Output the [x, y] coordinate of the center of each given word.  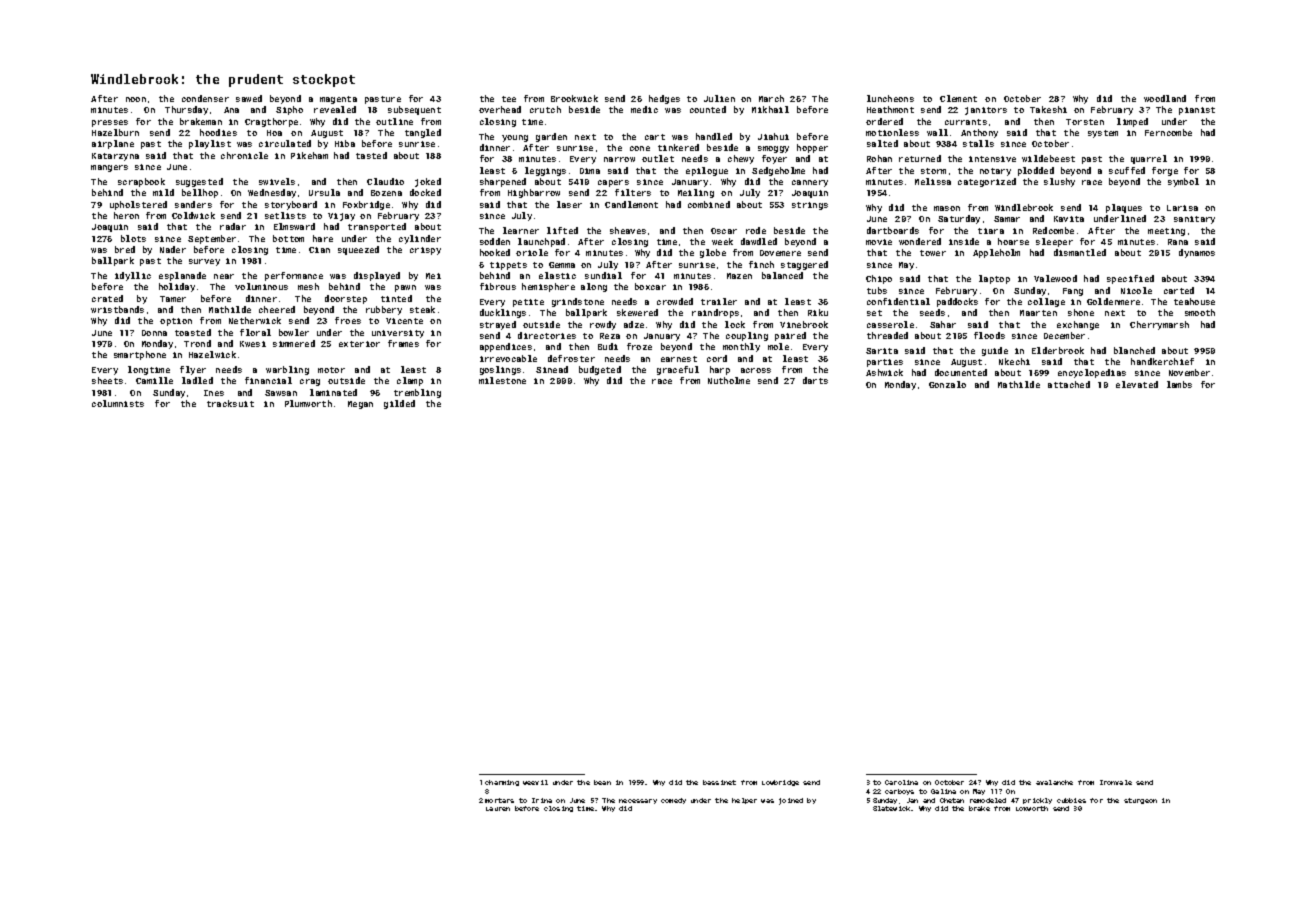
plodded [1036, 171]
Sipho [289, 110]
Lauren [498, 809]
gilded [399, 404]
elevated [1137, 384]
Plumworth [308, 403]
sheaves [628, 230]
